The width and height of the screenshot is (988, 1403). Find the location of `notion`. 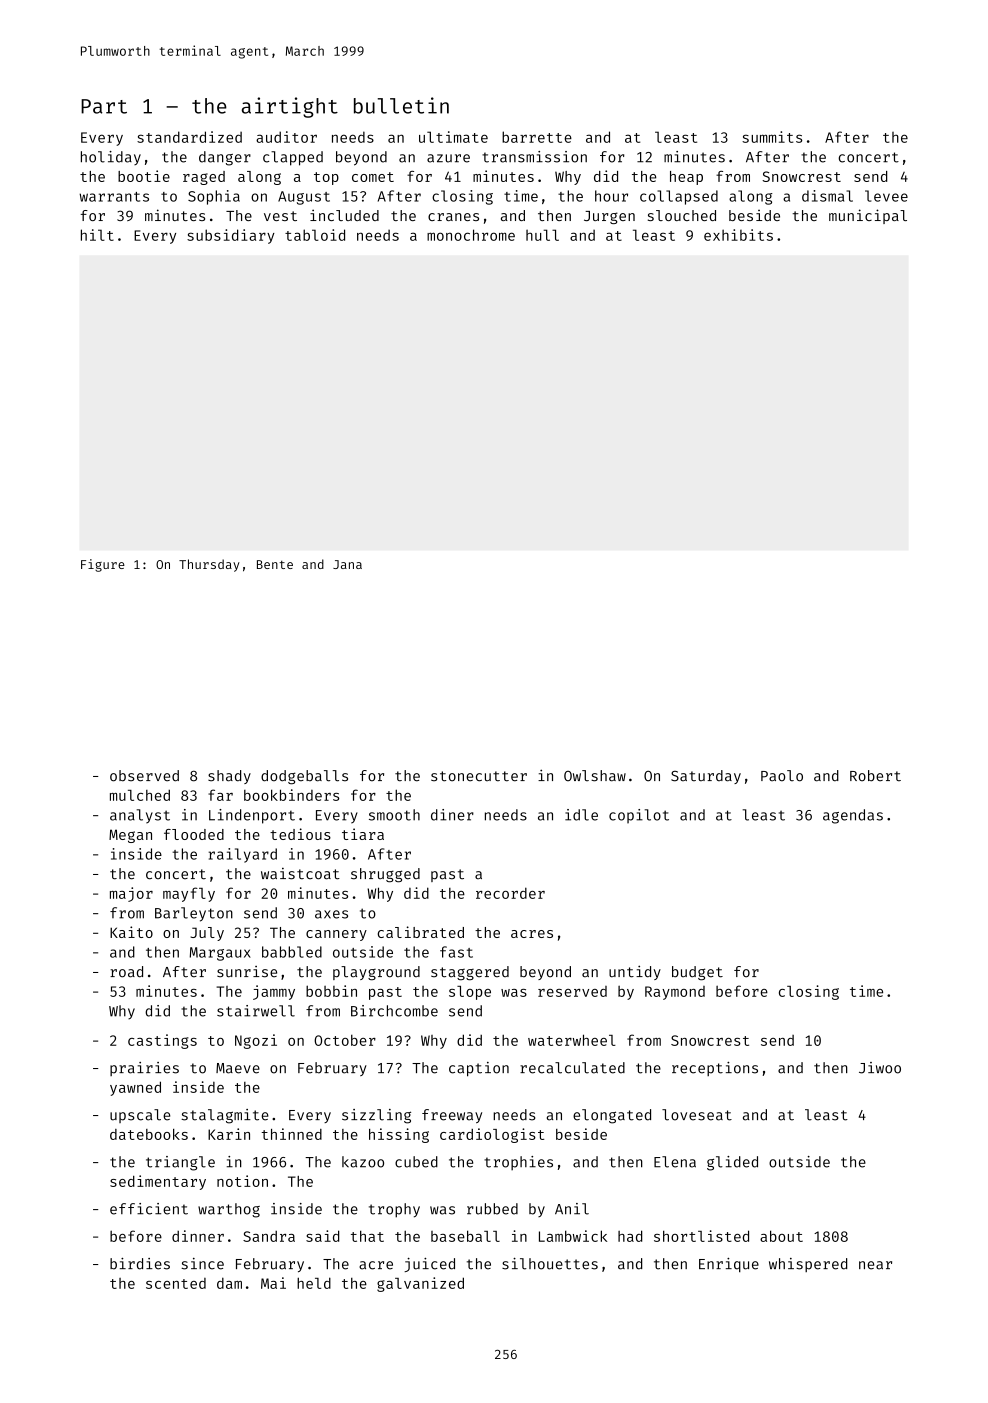

notion is located at coordinates (242, 1181).
